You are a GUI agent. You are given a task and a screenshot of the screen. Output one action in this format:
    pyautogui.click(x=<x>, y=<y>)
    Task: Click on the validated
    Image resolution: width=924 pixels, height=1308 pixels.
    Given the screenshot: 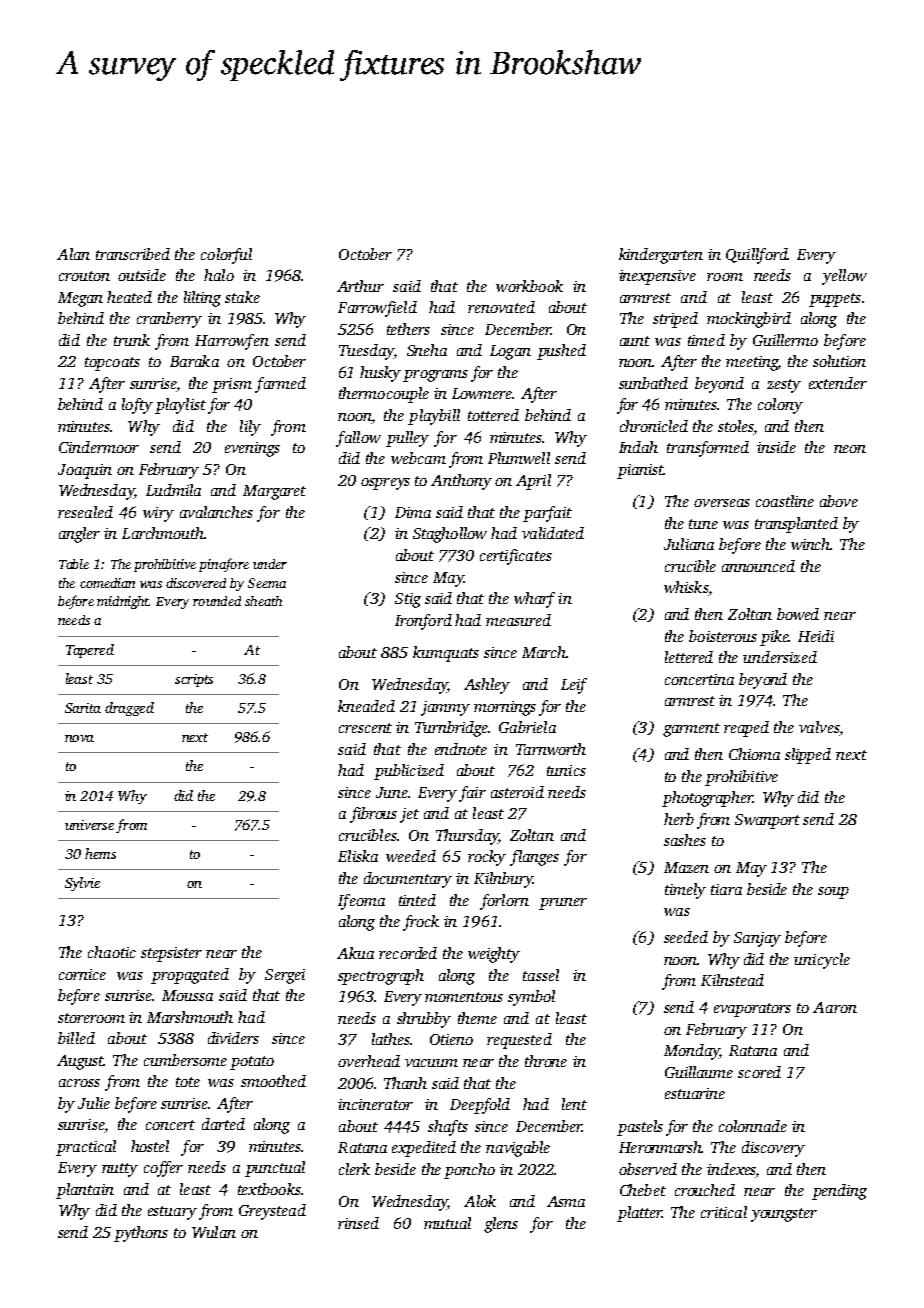 What is the action you would take?
    pyautogui.click(x=553, y=533)
